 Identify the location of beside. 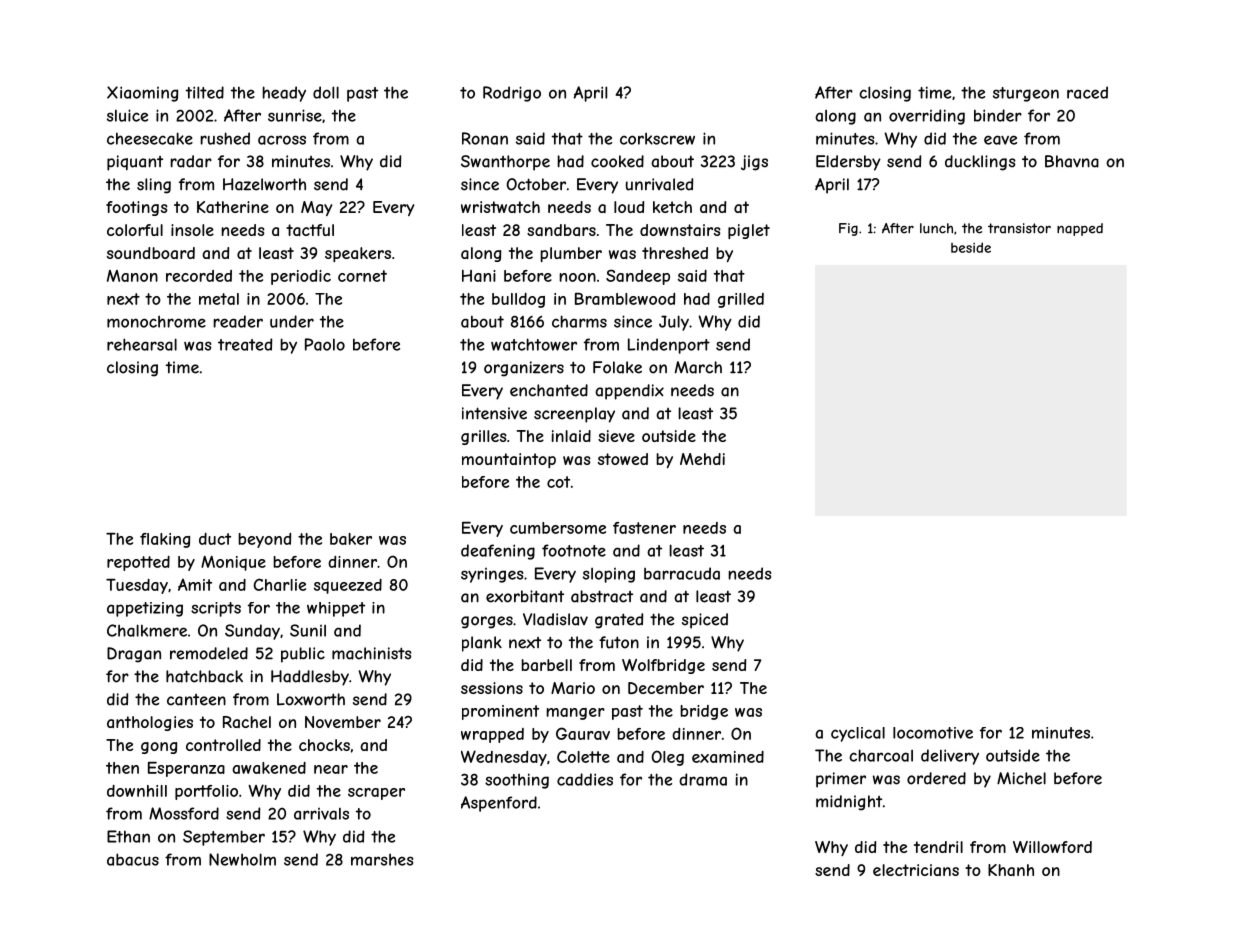
(971, 247).
